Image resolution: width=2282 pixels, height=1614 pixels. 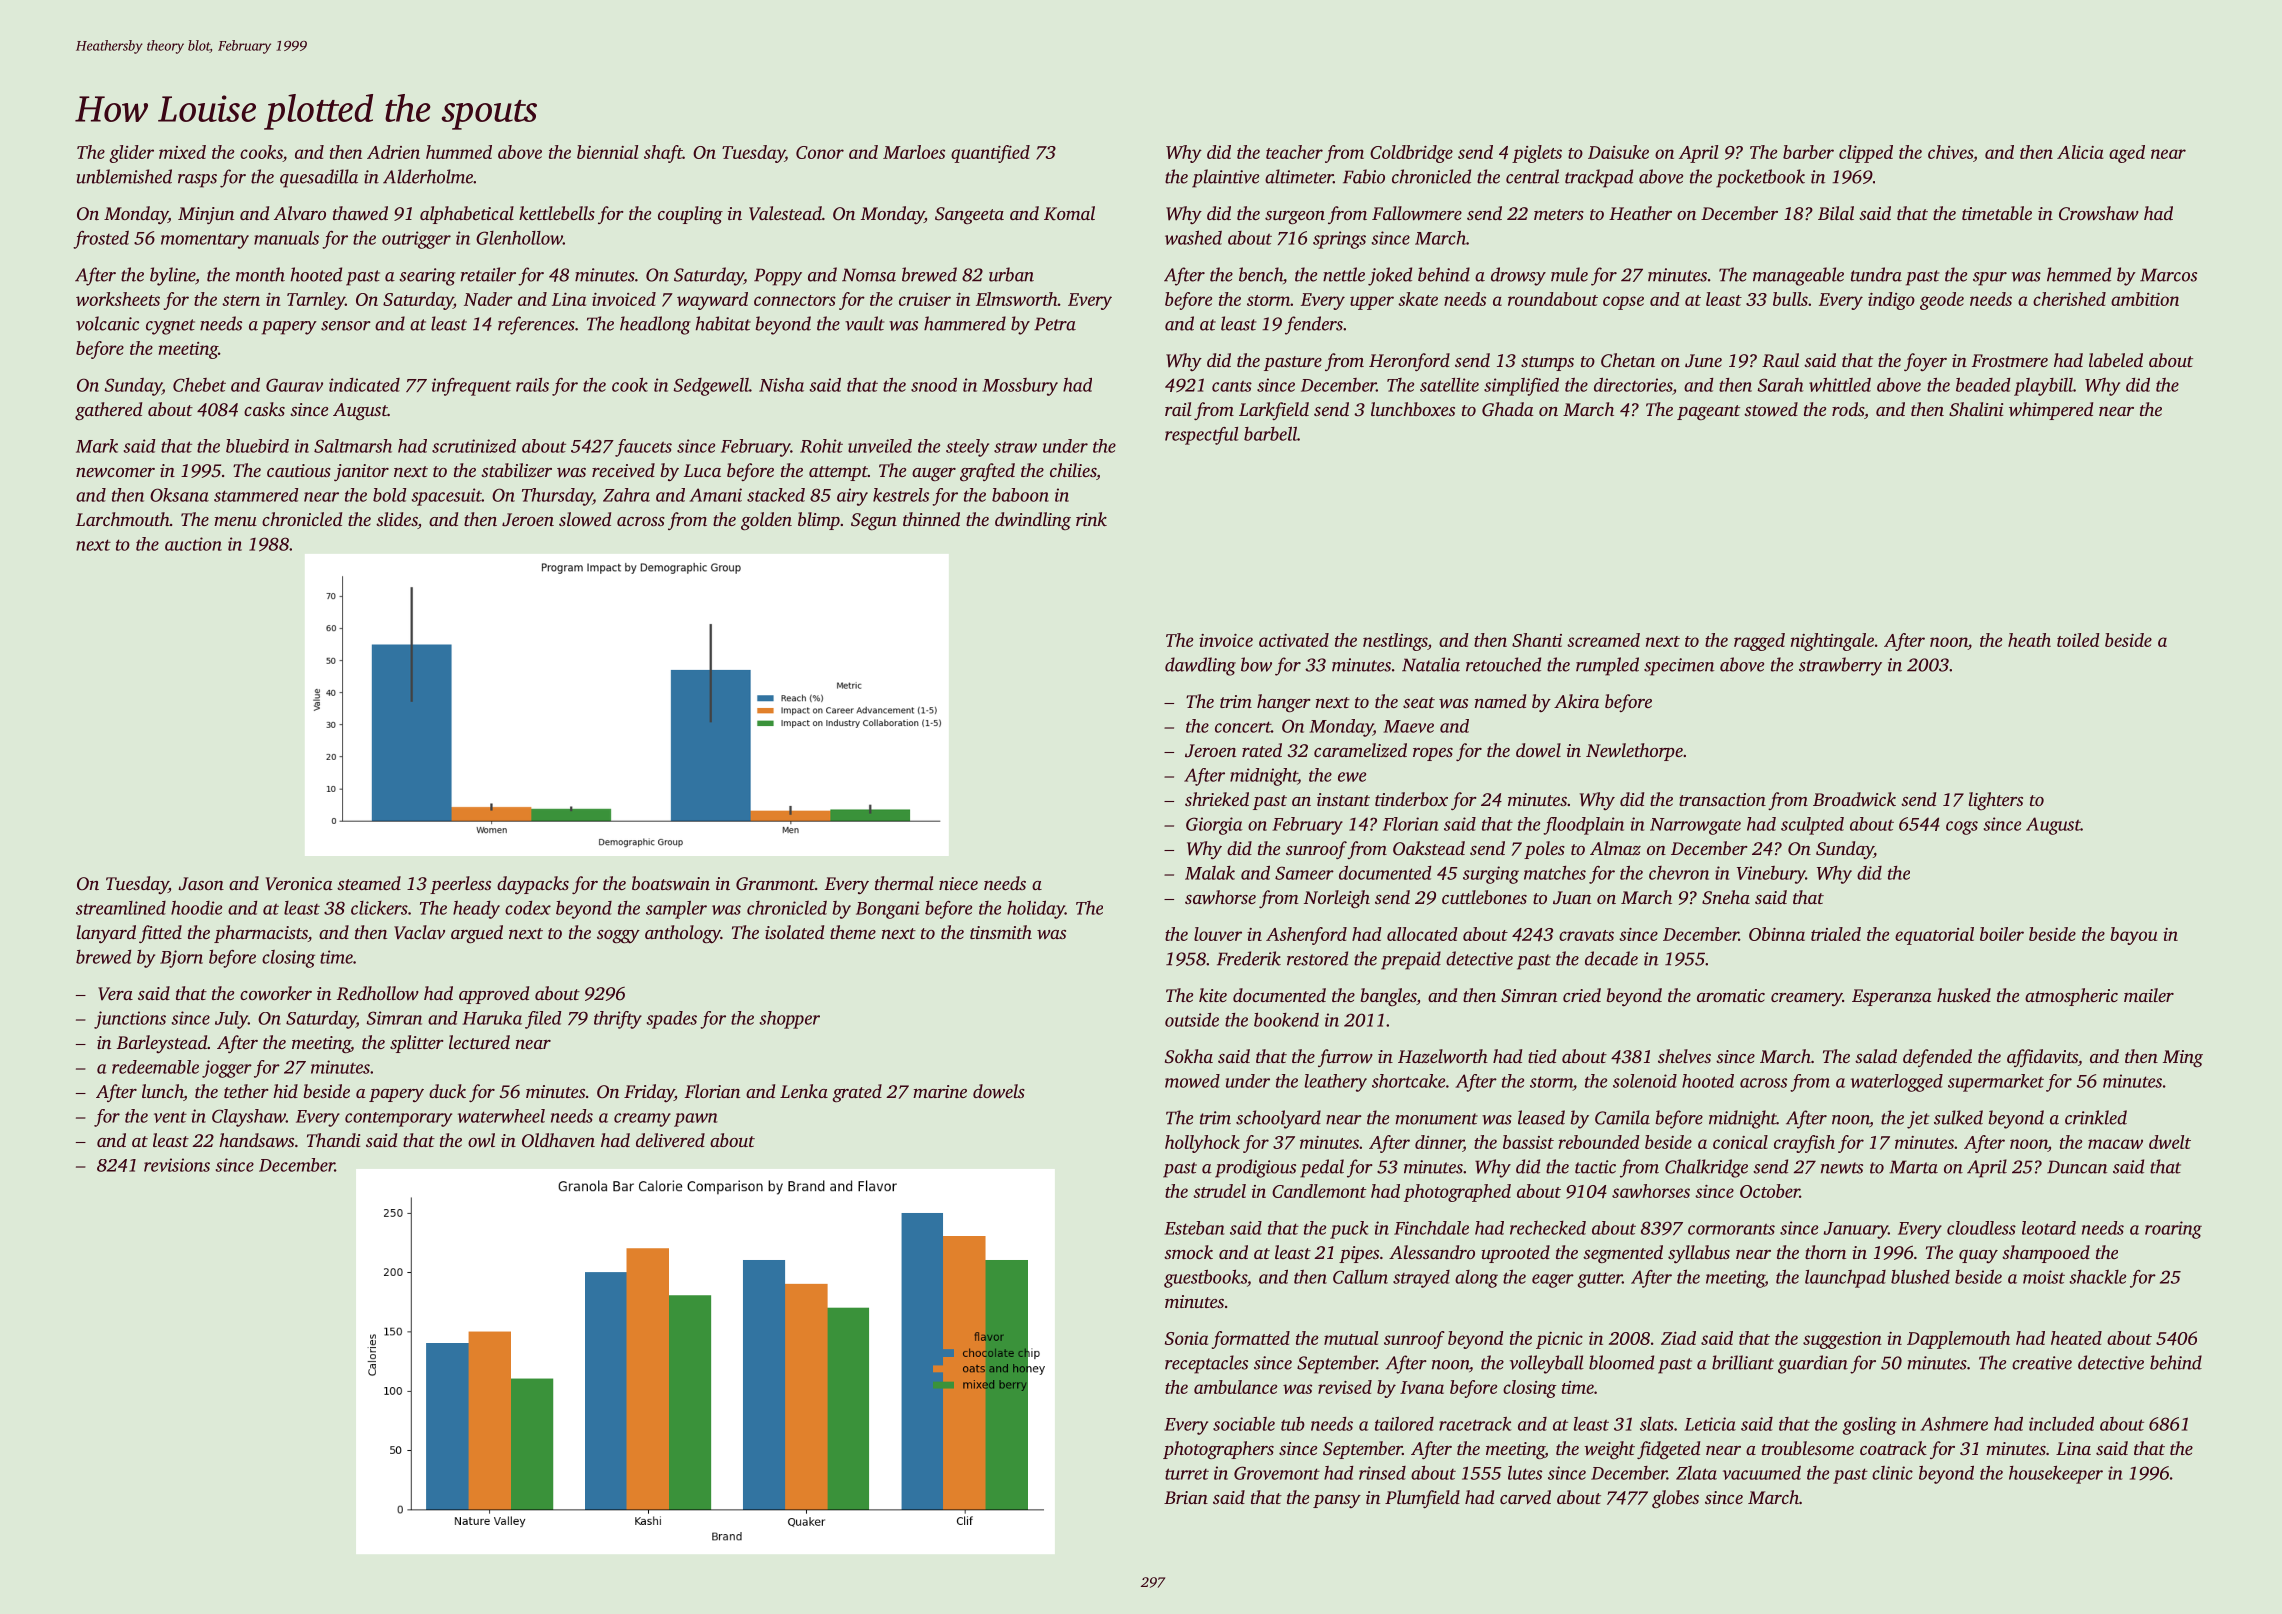 I want to click on bulls, so click(x=1790, y=299).
